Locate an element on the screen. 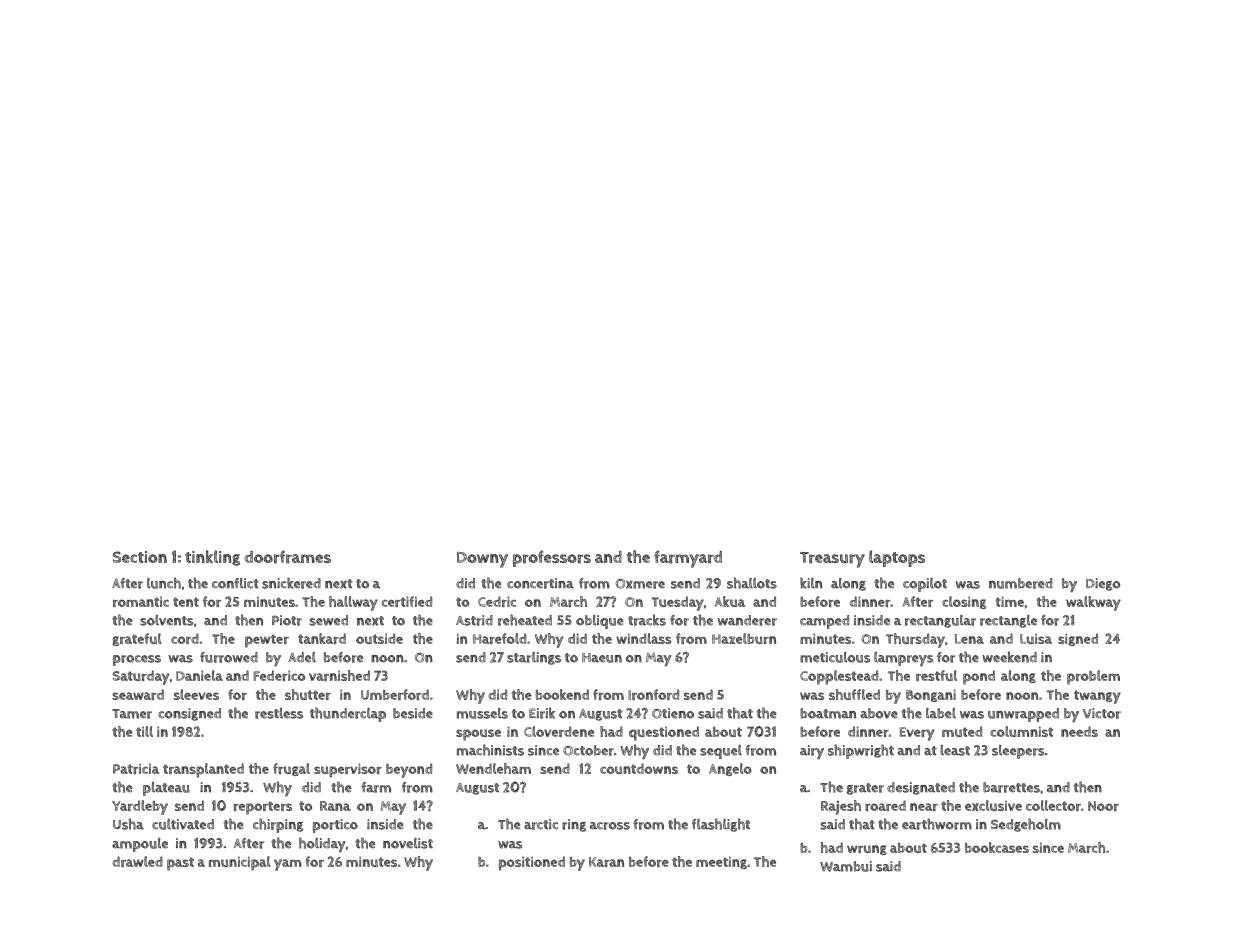 The height and width of the screenshot is (952, 1233). problem is located at coordinates (1093, 677).
